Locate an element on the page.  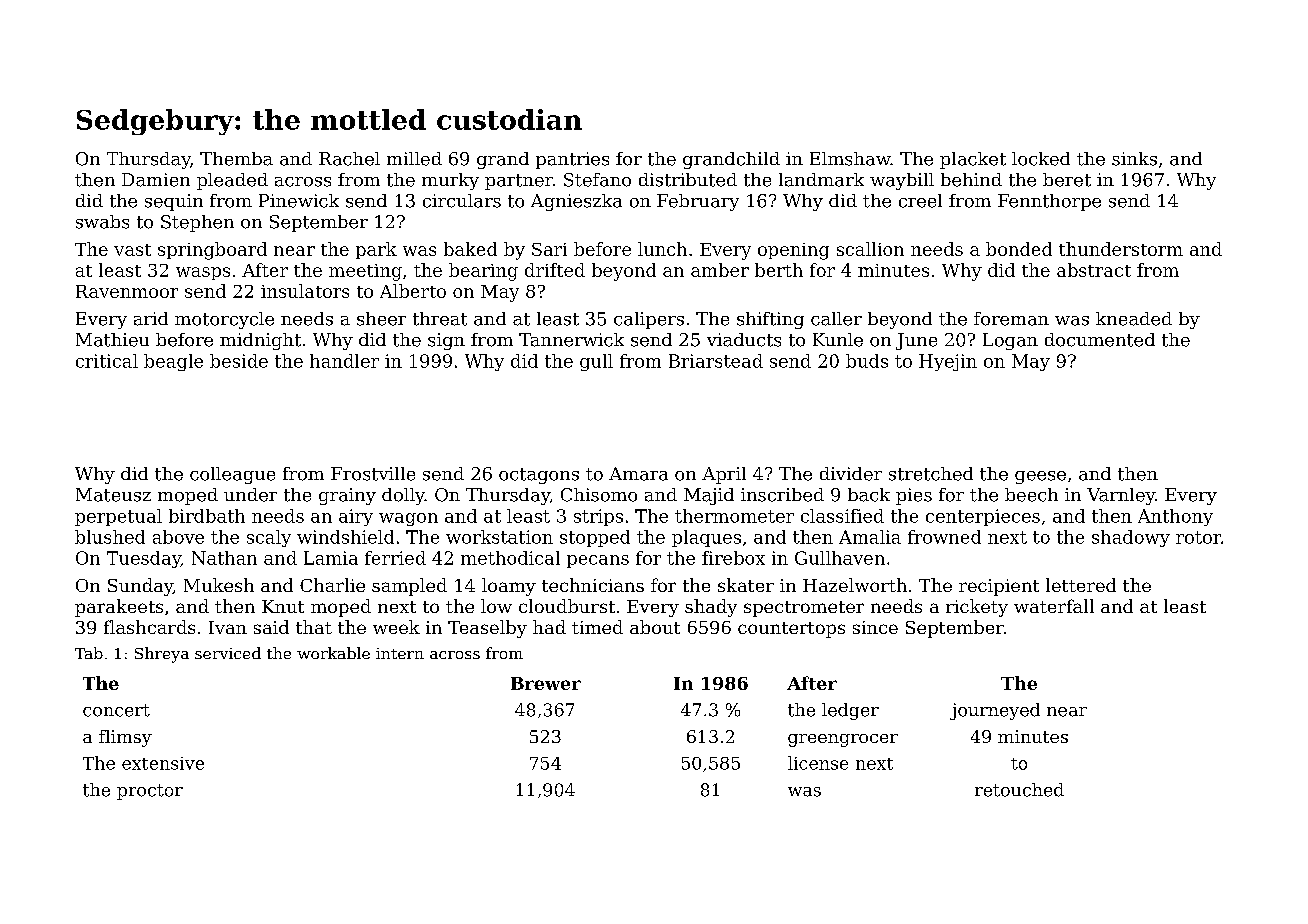
Briarstead is located at coordinates (716, 361).
